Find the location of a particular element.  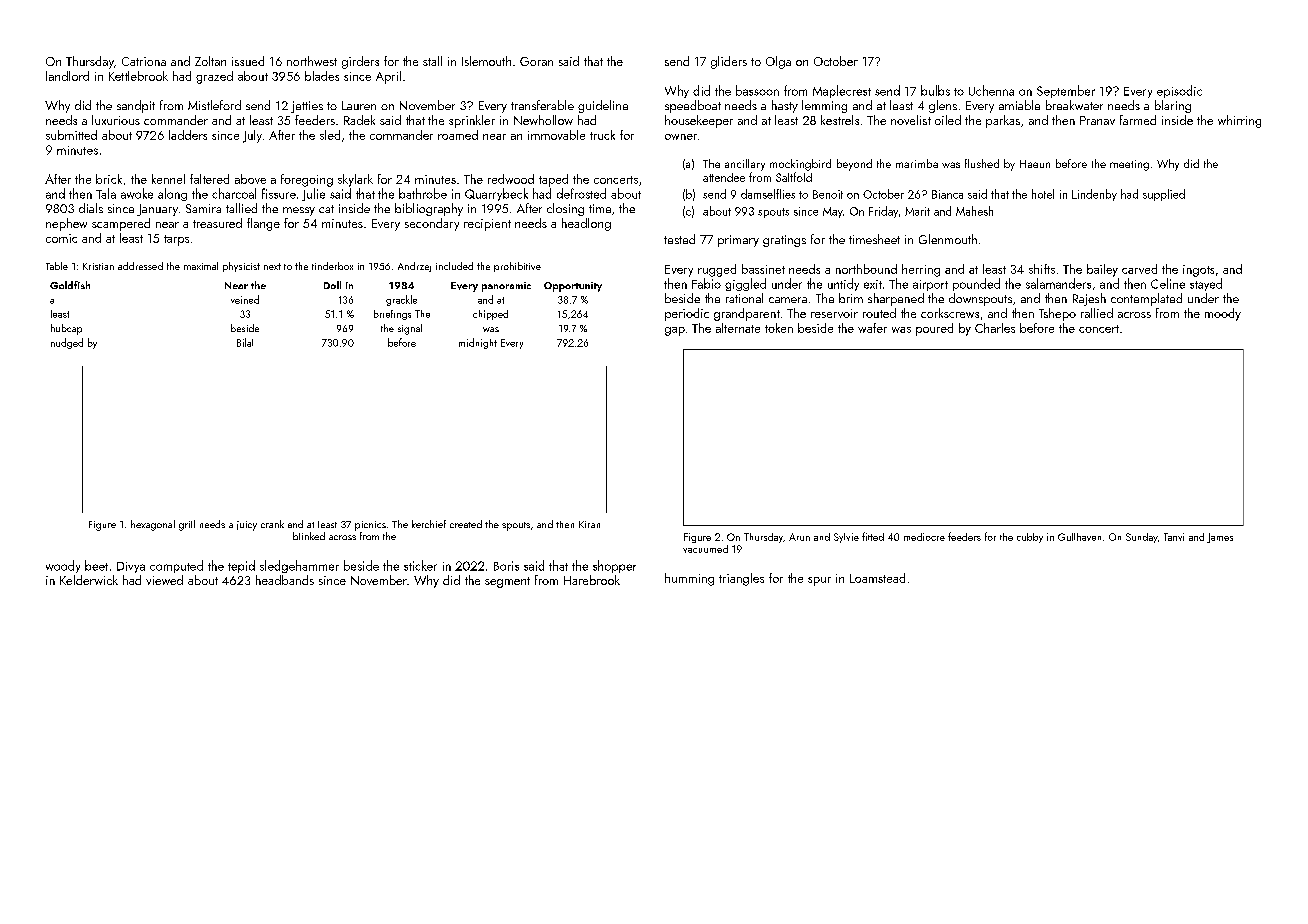

Goran is located at coordinates (536, 61).
